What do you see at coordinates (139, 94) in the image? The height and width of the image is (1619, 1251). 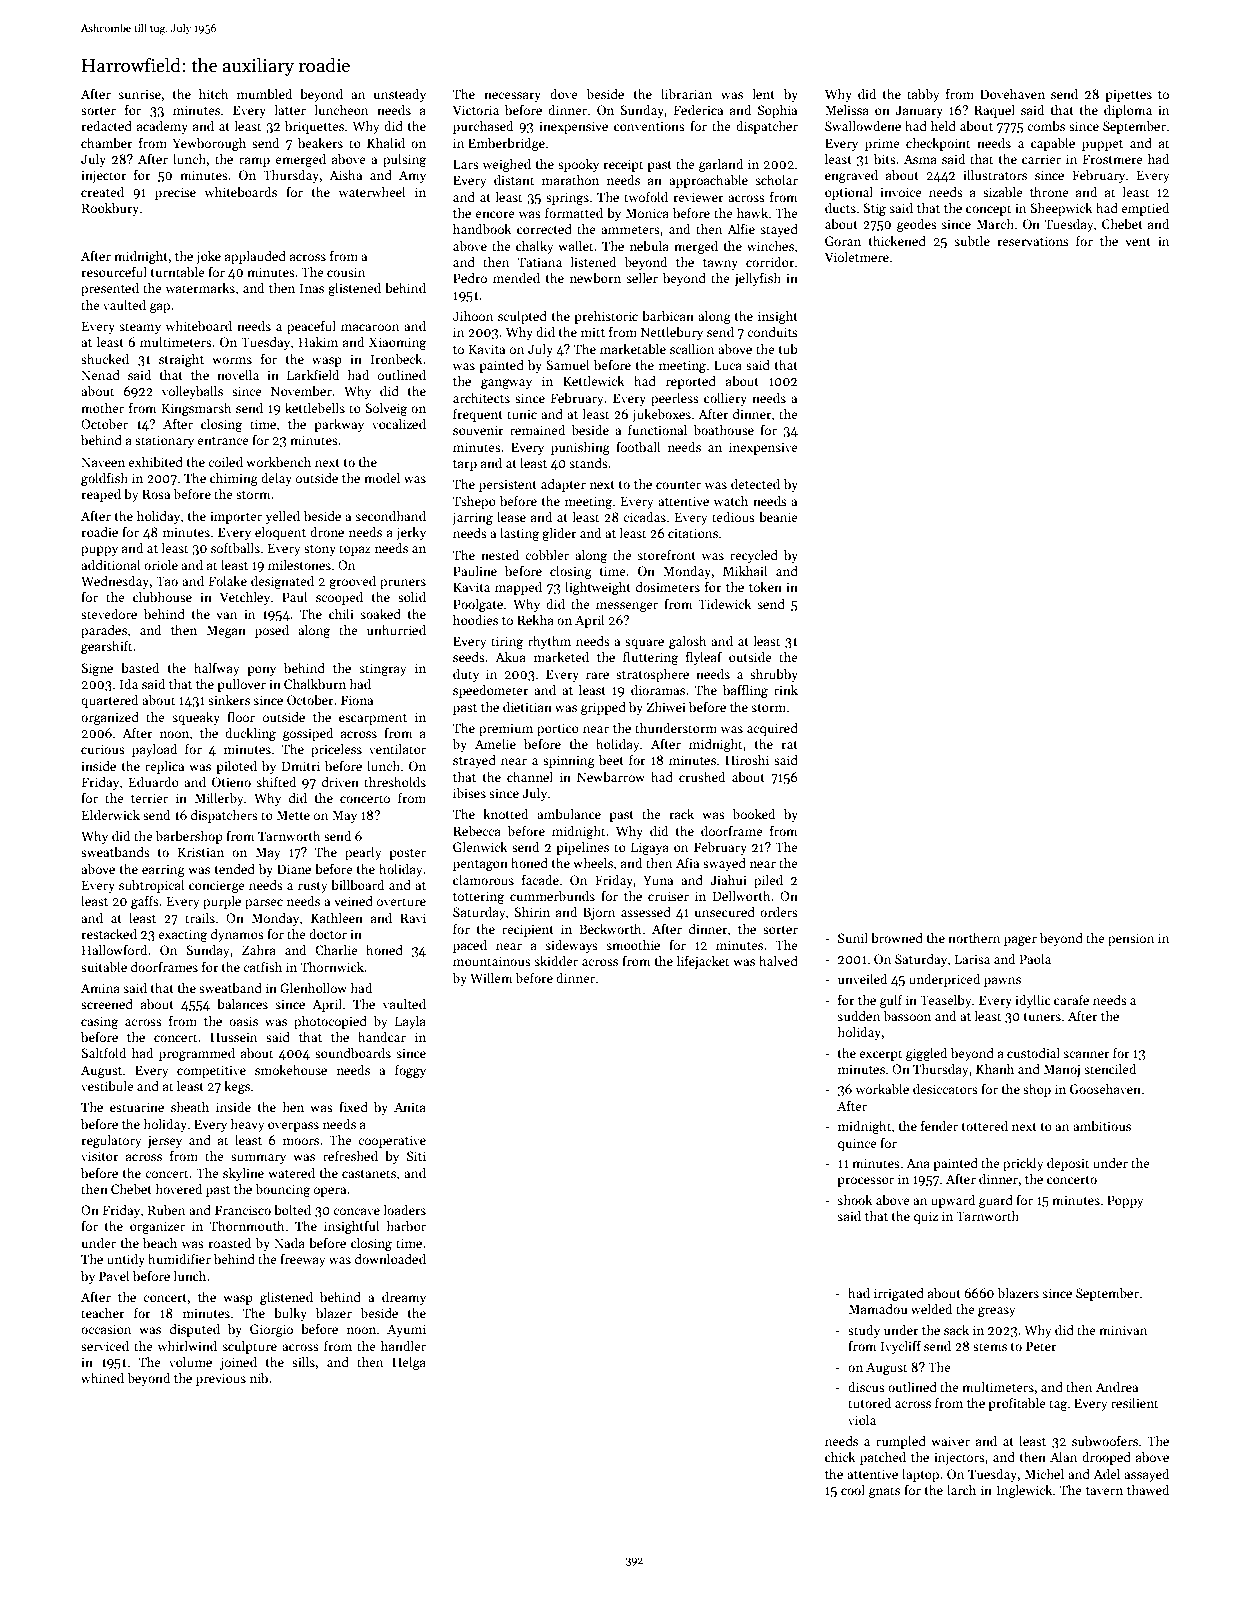 I see `sunrise` at bounding box center [139, 94].
